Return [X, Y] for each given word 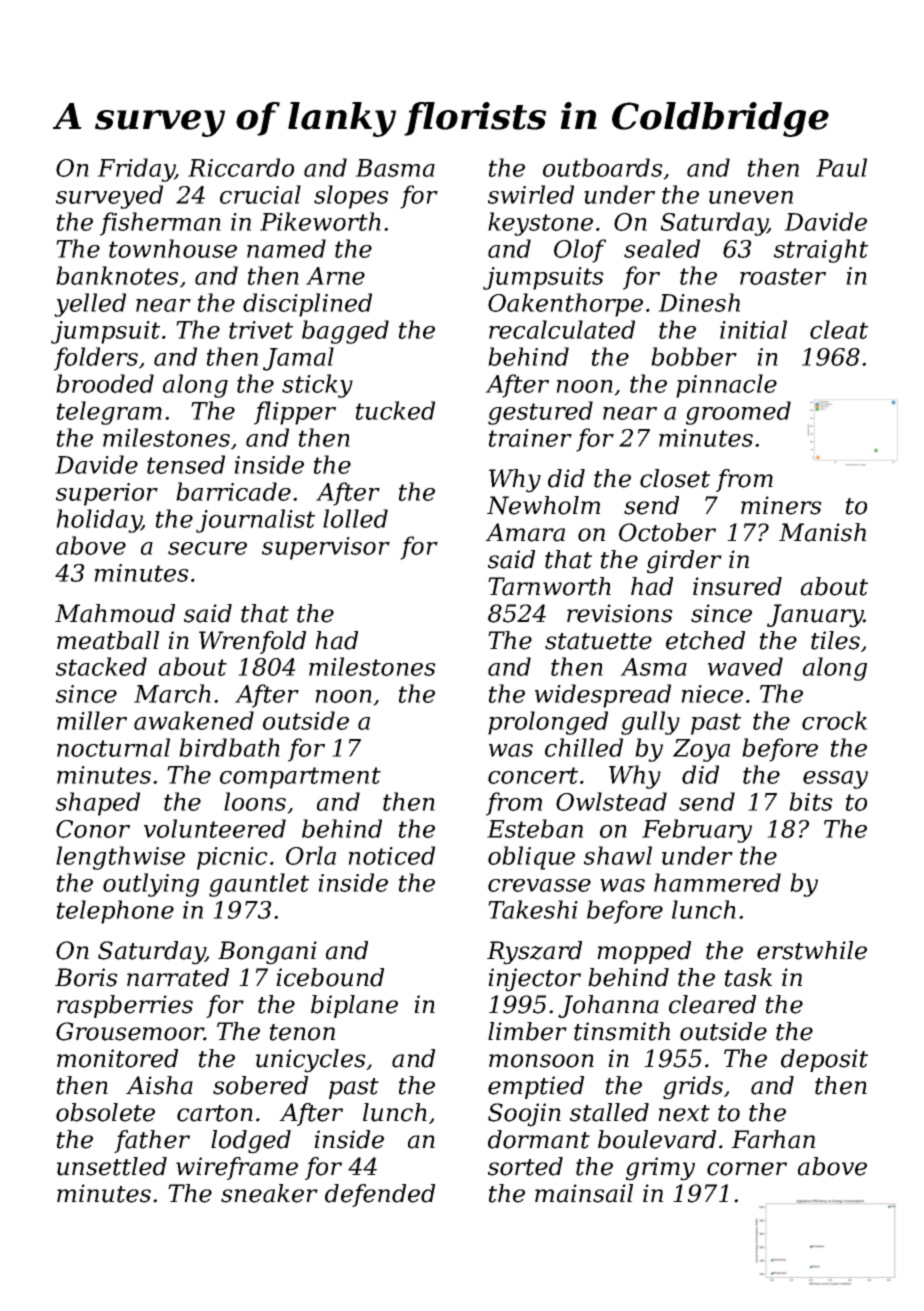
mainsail [584, 1193]
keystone [540, 224]
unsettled [112, 1166]
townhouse [173, 248]
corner [747, 1169]
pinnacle [726, 386]
